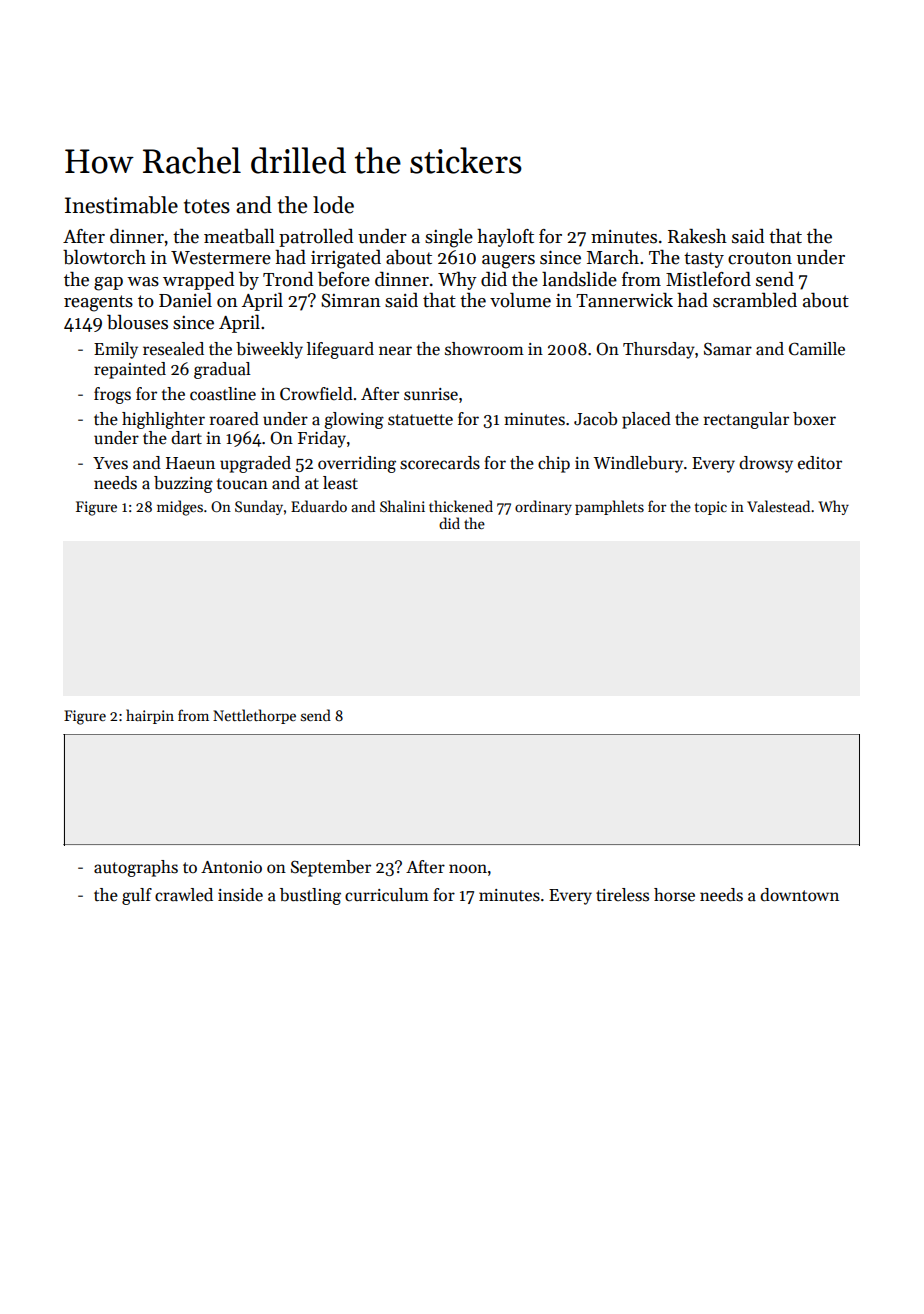 The width and height of the screenshot is (924, 1314). Describe the element at coordinates (711, 508) in the screenshot. I see `topic` at that location.
